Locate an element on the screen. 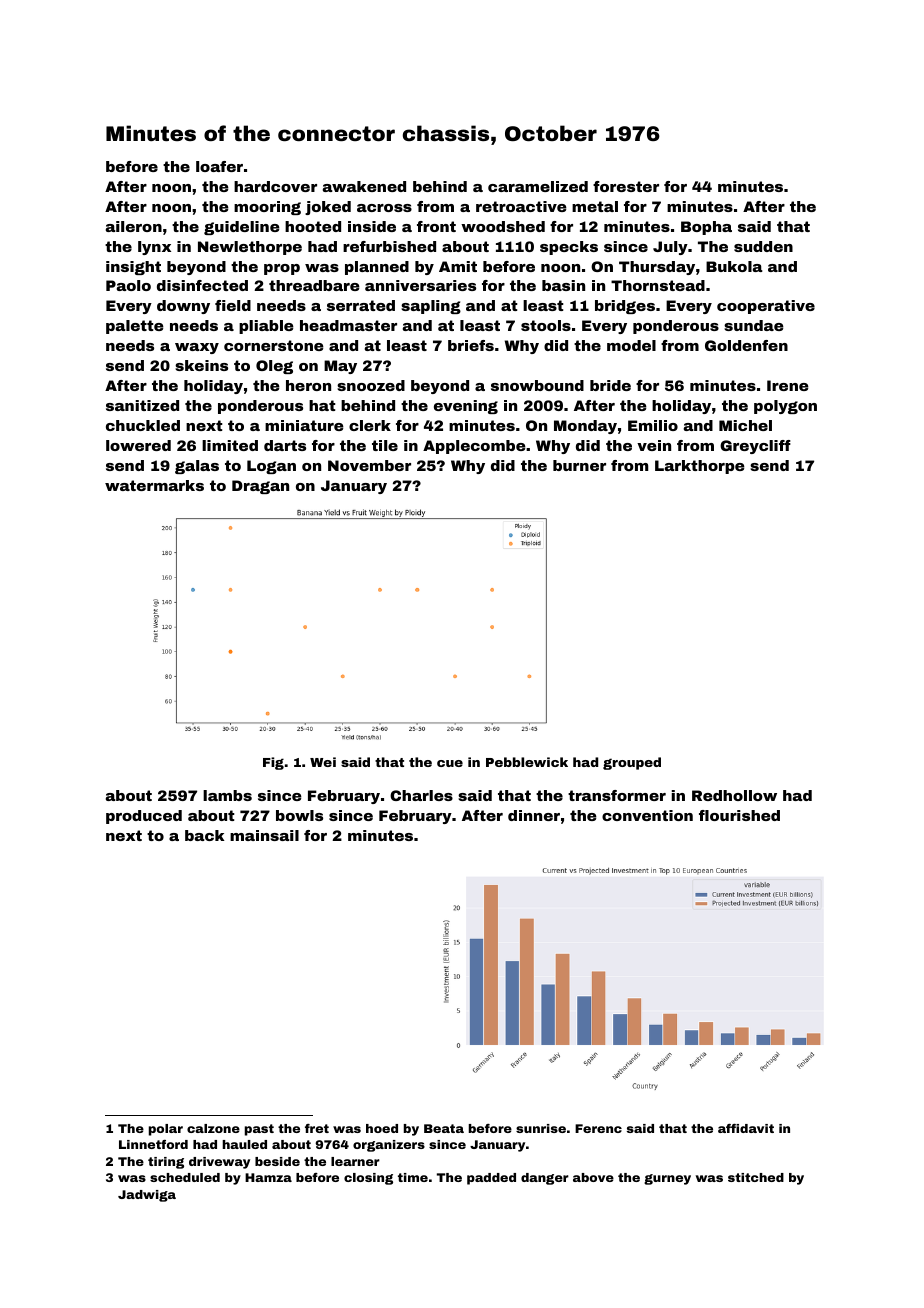  produced is located at coordinates (144, 817).
